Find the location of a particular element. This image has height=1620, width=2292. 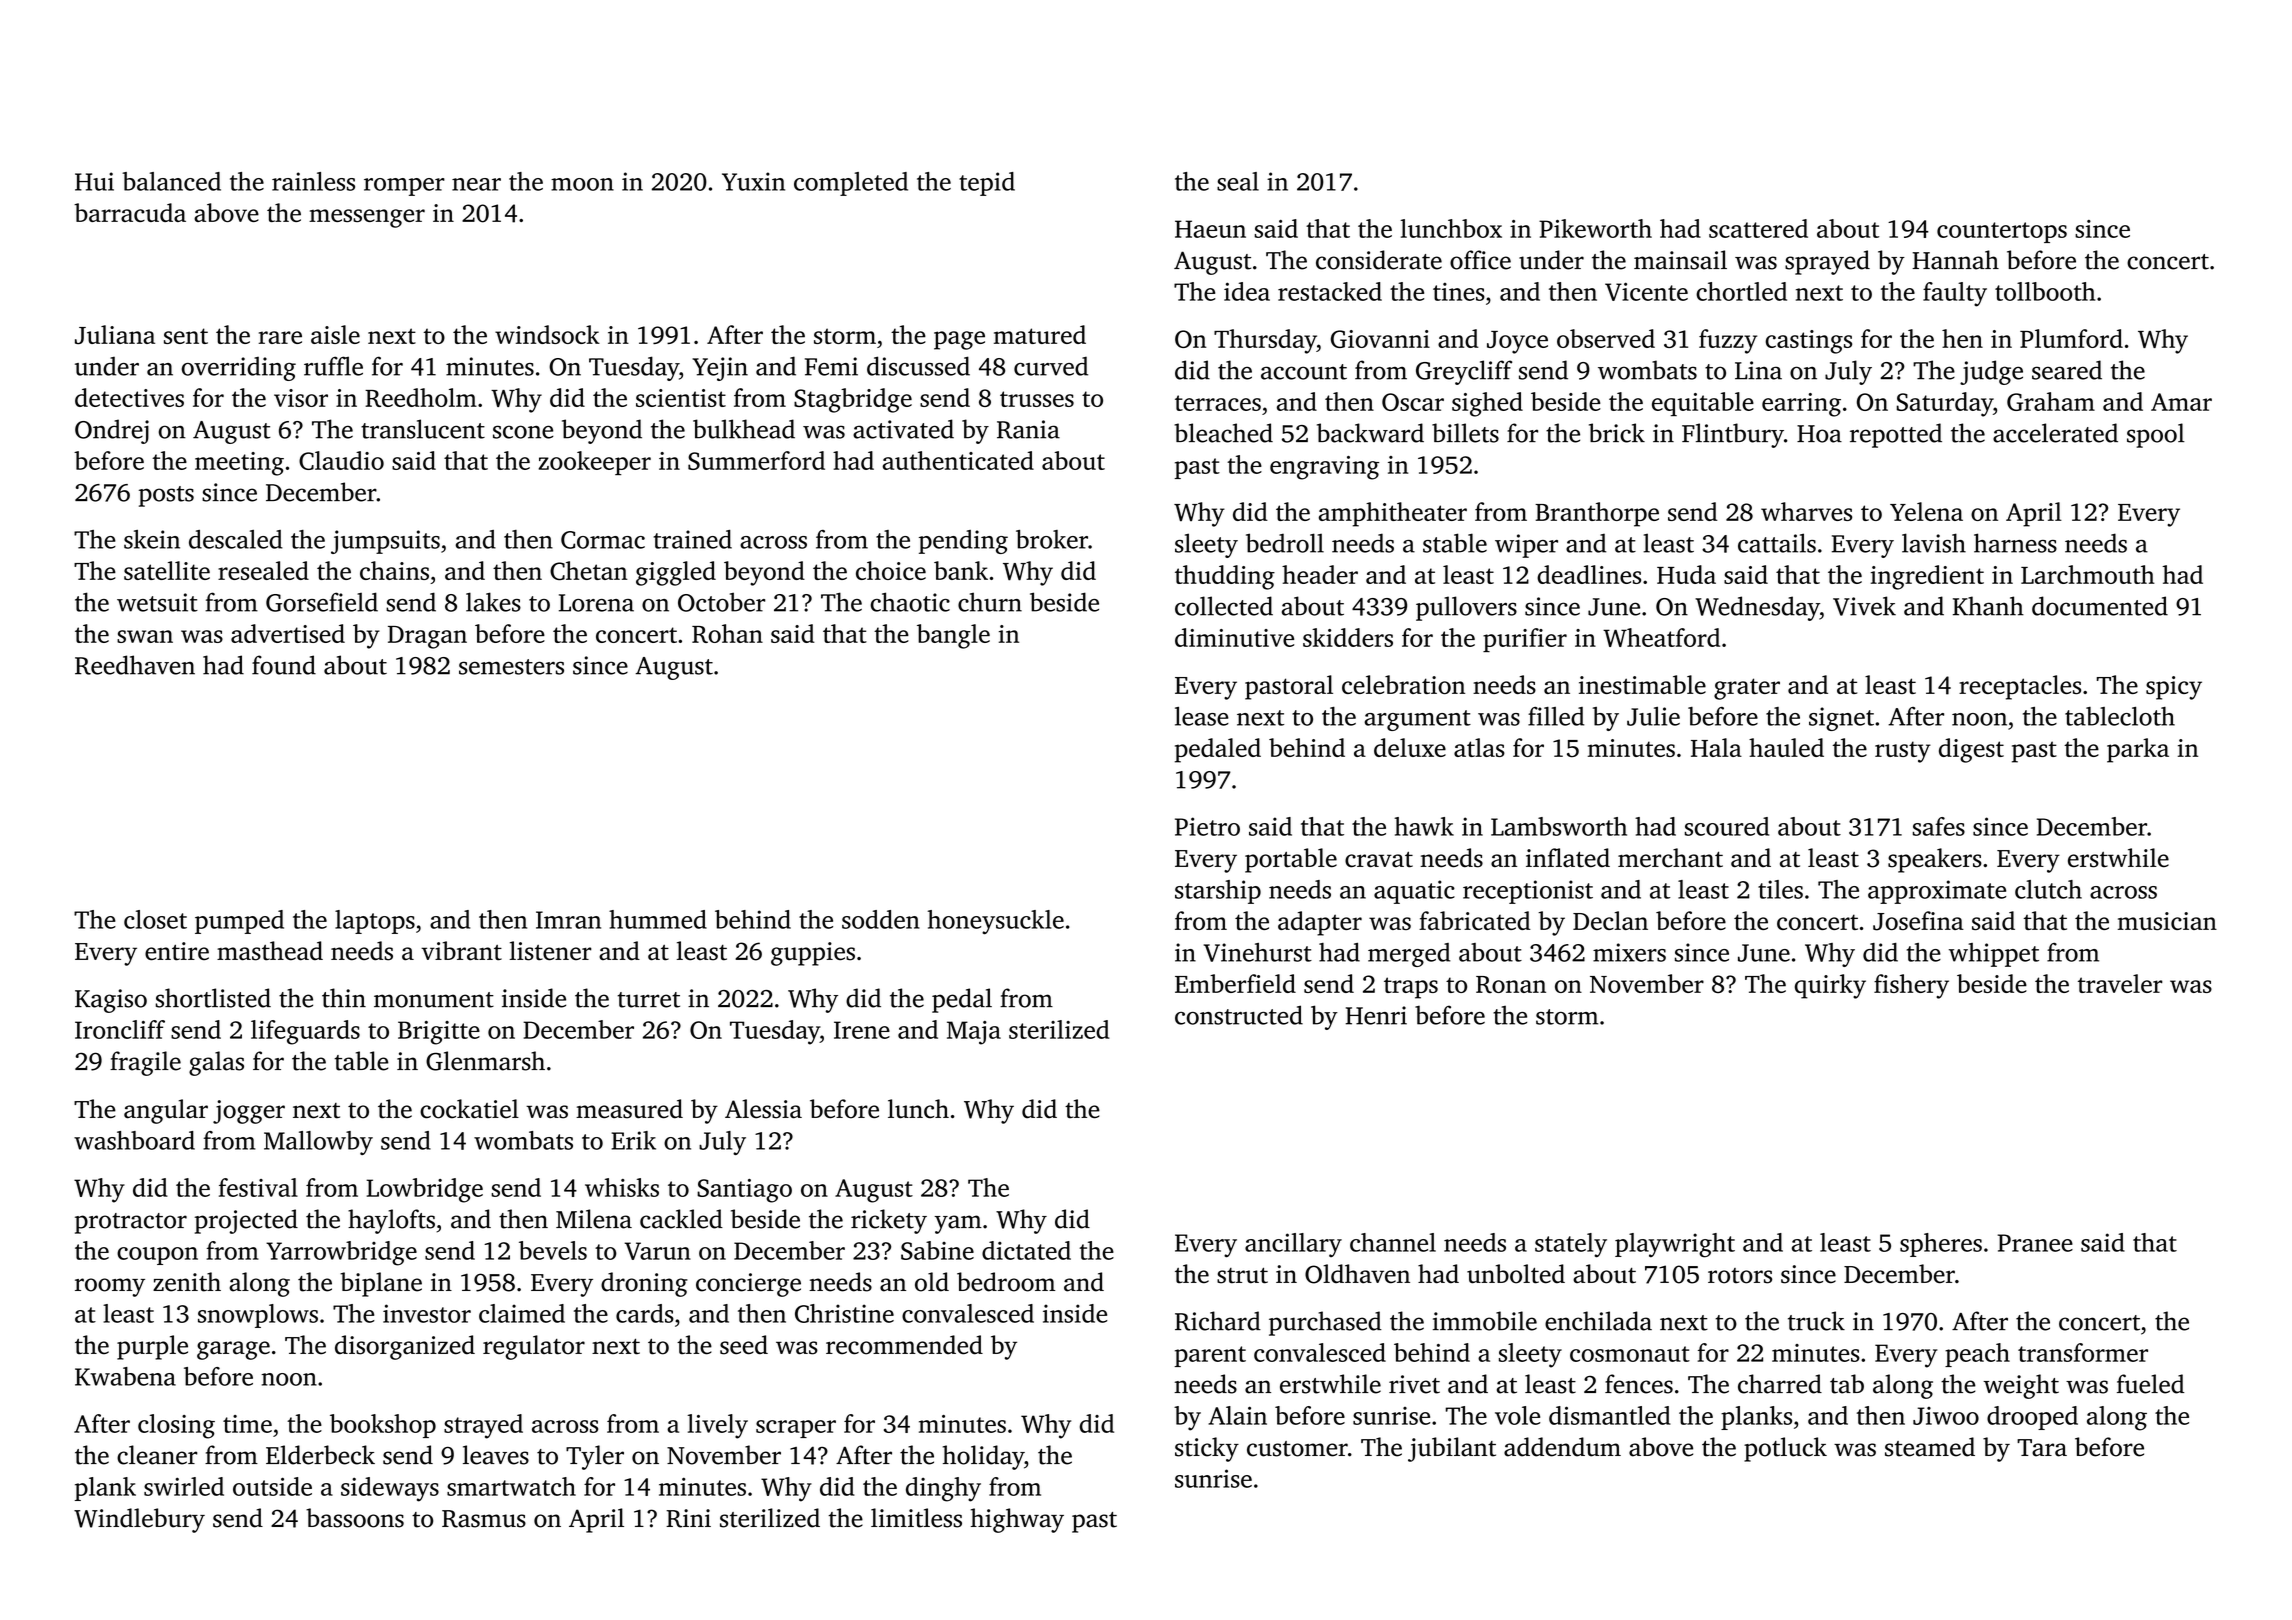

jumpsuits is located at coordinates (385, 542).
